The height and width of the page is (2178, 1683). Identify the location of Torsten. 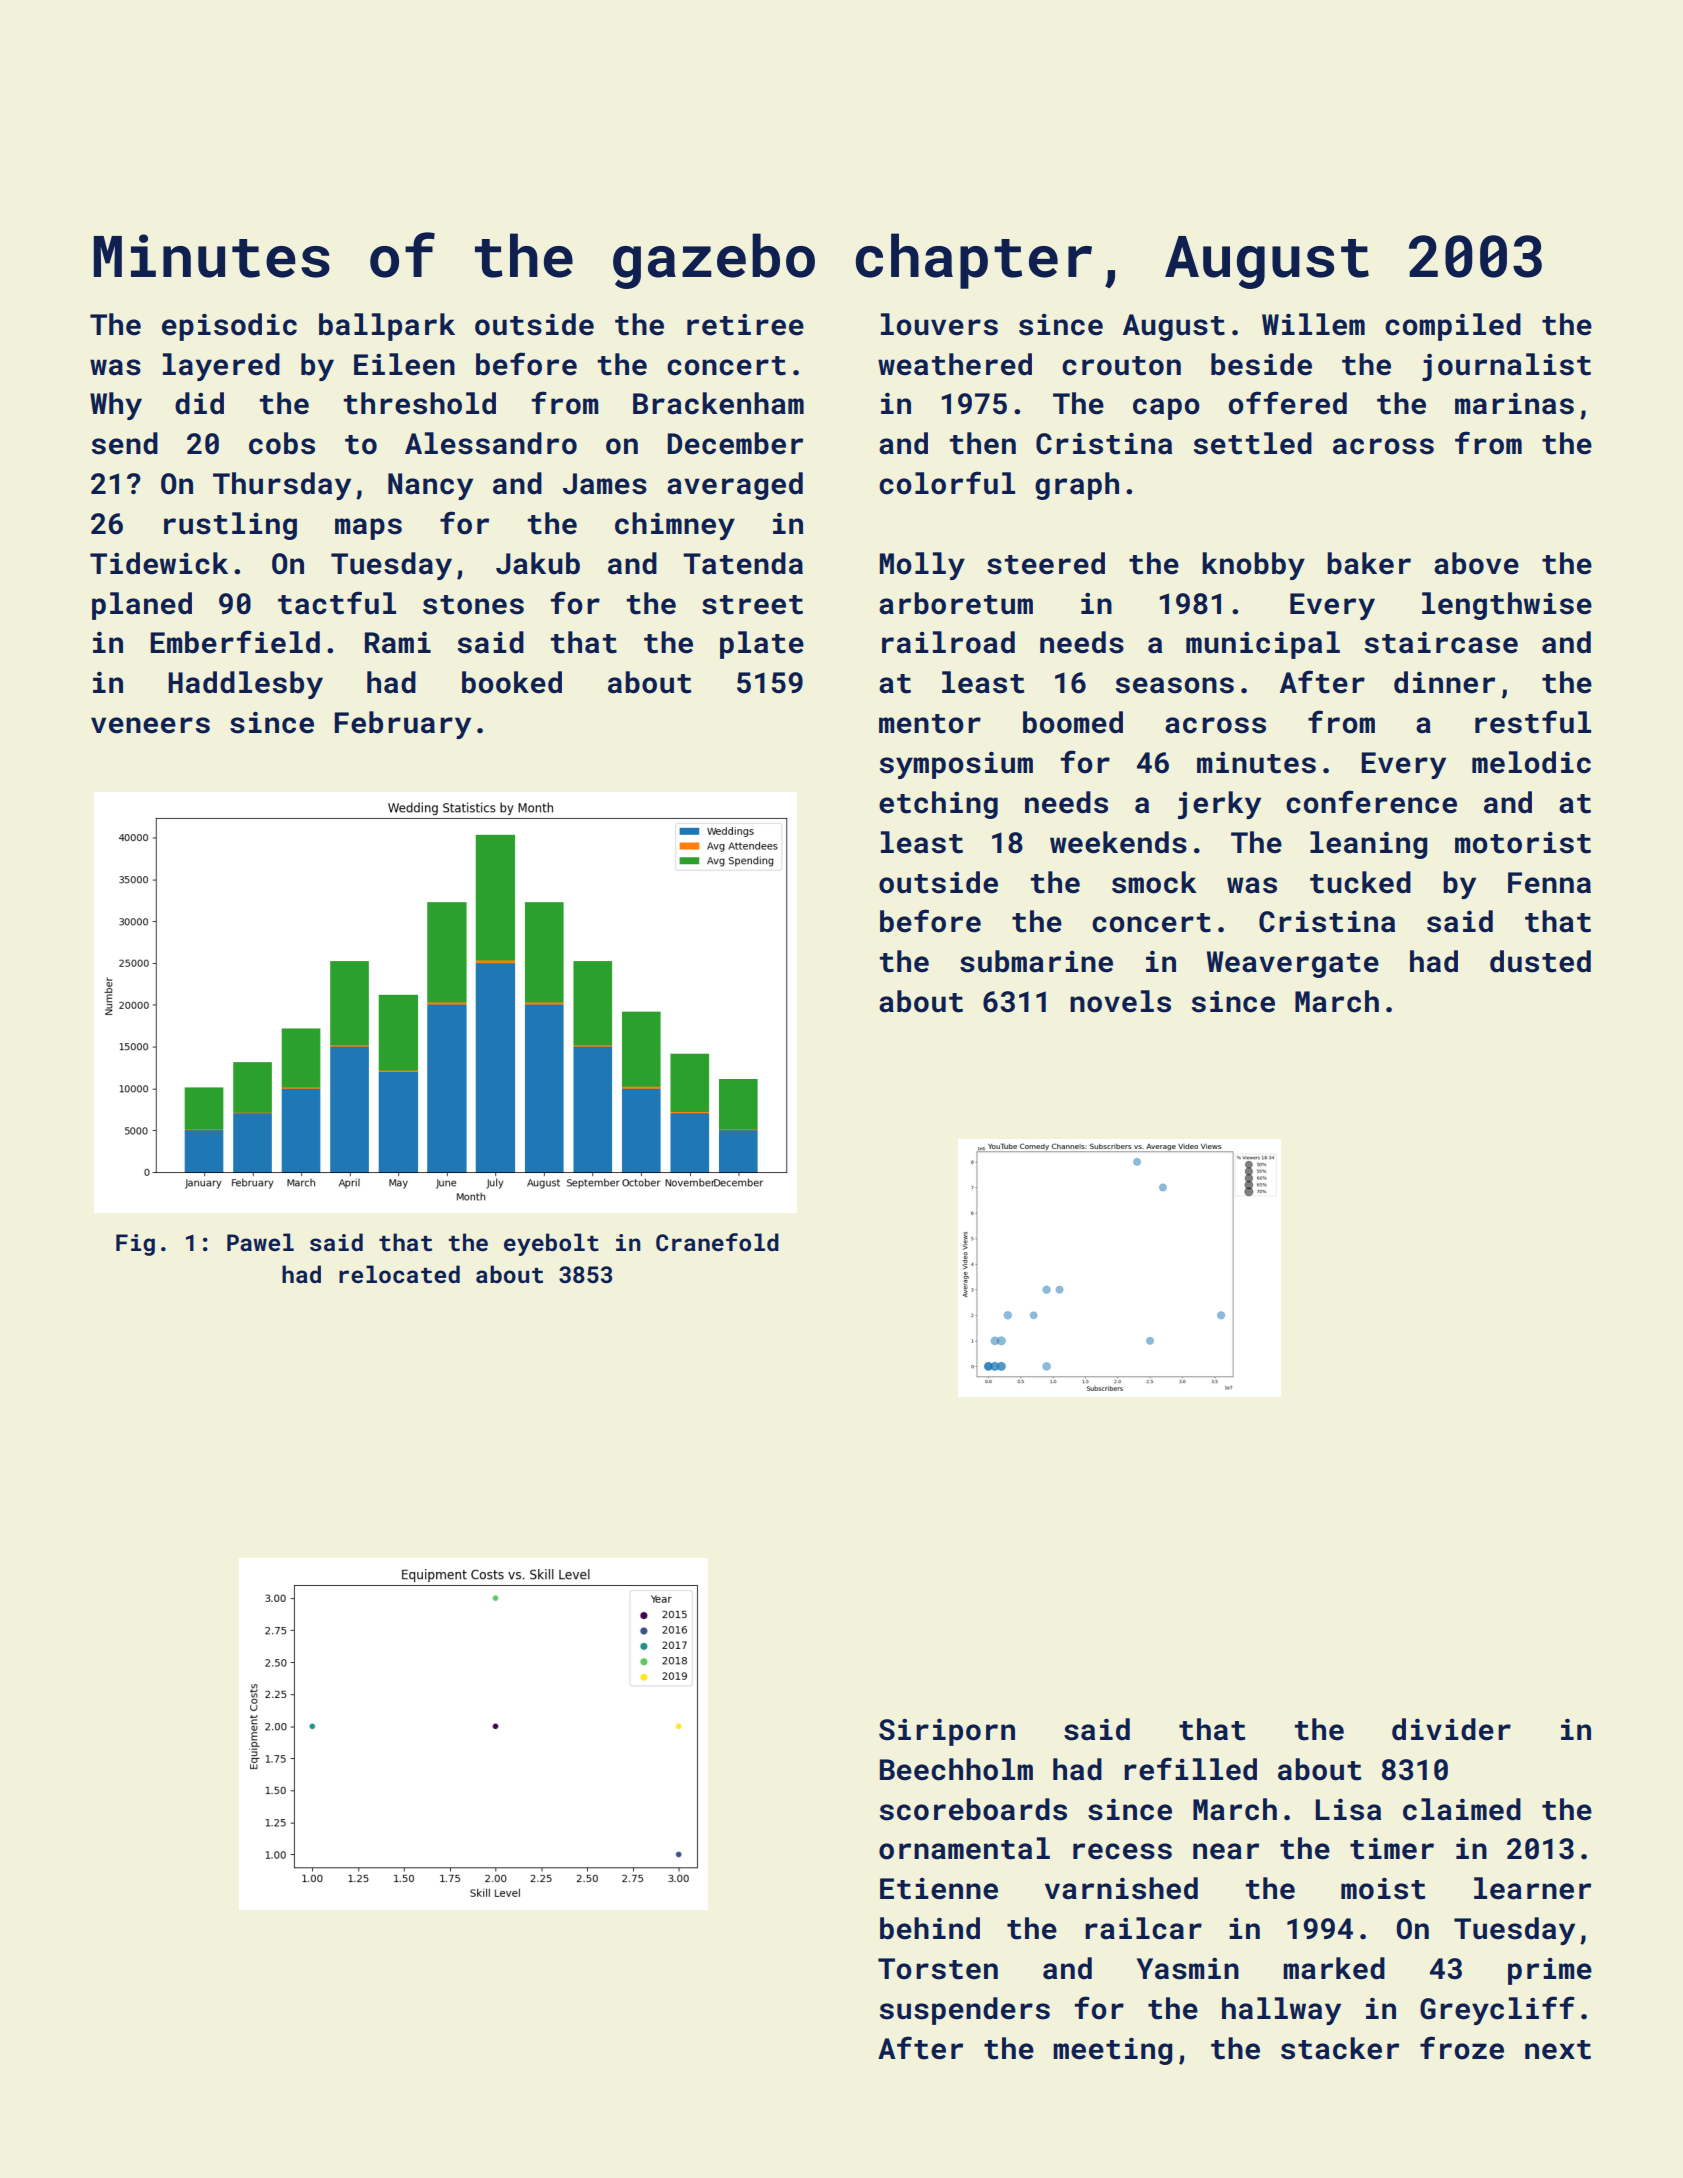
(938, 1969).
